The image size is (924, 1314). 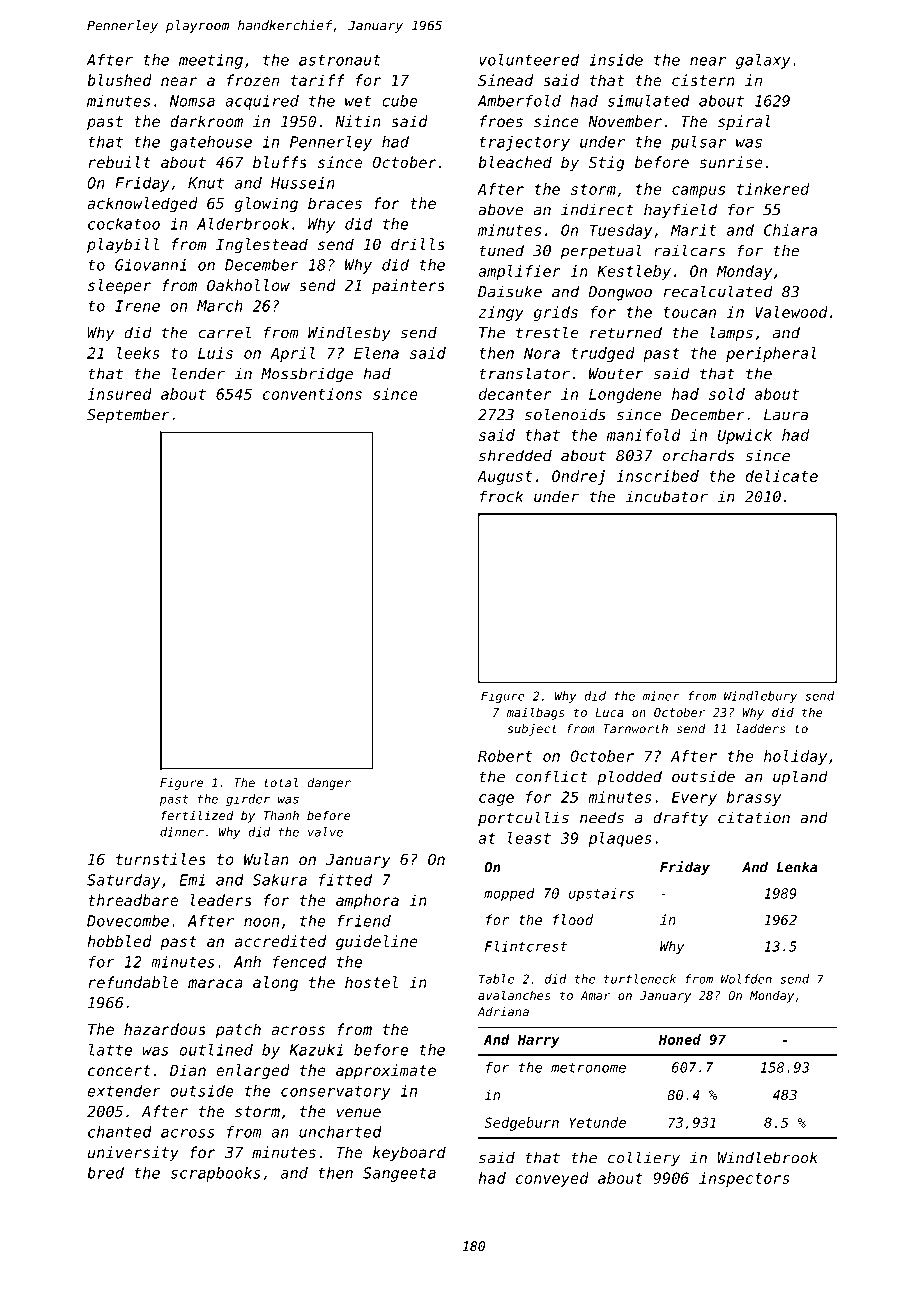 I want to click on Tuesday, so click(x=621, y=231).
